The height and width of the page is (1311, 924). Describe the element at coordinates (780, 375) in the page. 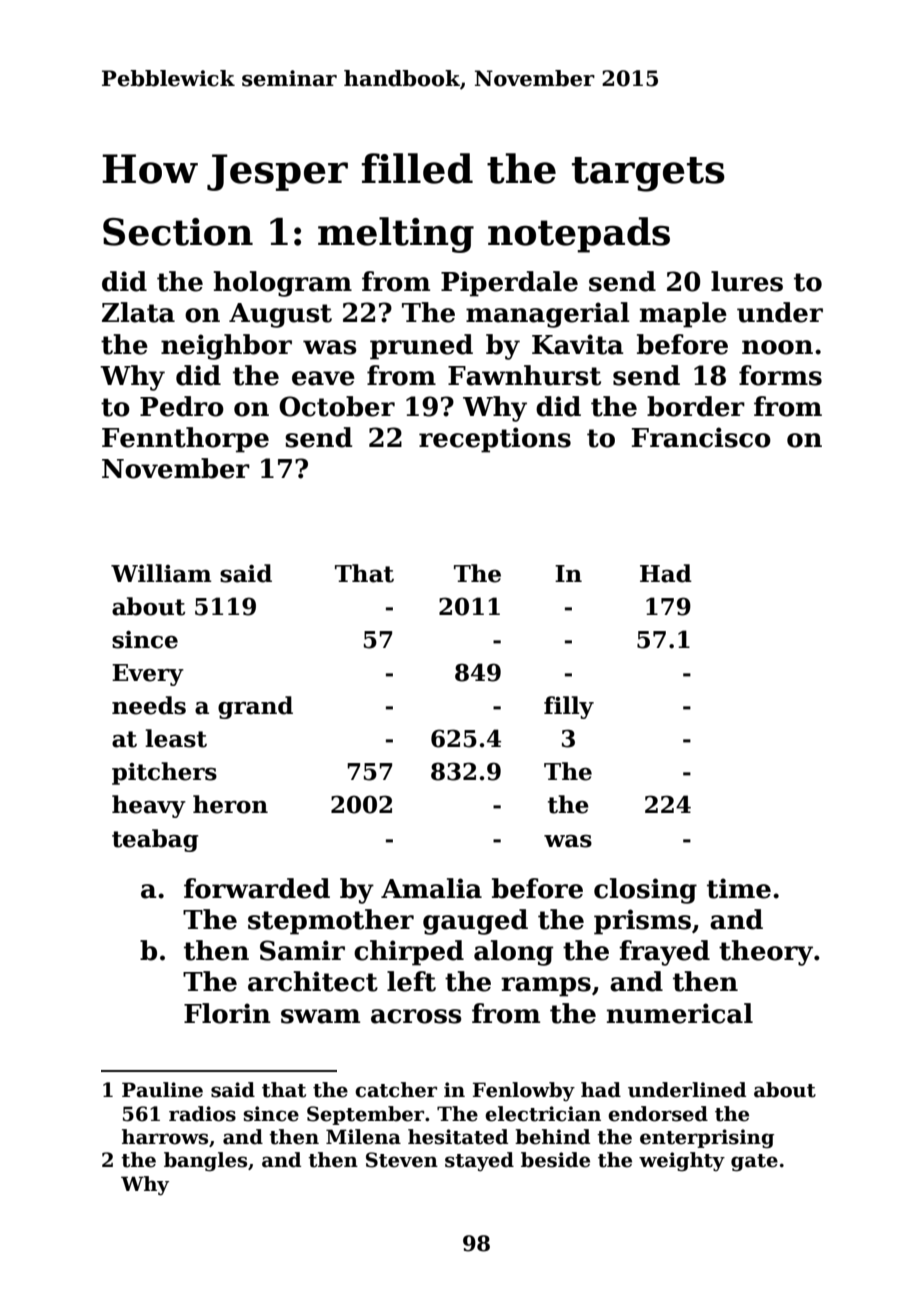

I see `forms` at that location.
